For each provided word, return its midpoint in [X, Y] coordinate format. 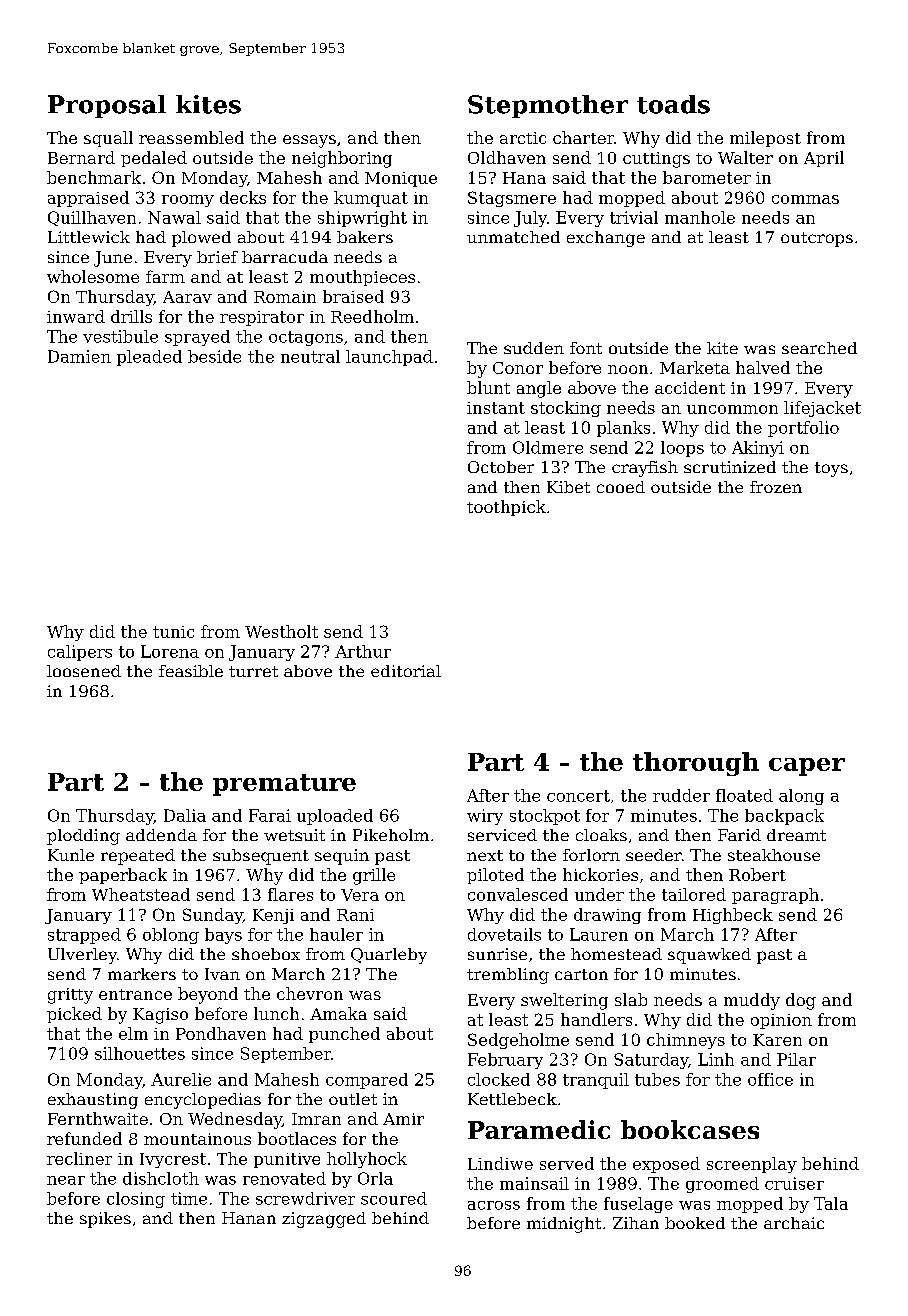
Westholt [281, 631]
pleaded [149, 358]
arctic [523, 138]
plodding [83, 837]
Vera [360, 895]
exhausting [93, 1101]
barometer [707, 177]
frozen [776, 487]
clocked [499, 1079]
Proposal [107, 106]
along [801, 797]
